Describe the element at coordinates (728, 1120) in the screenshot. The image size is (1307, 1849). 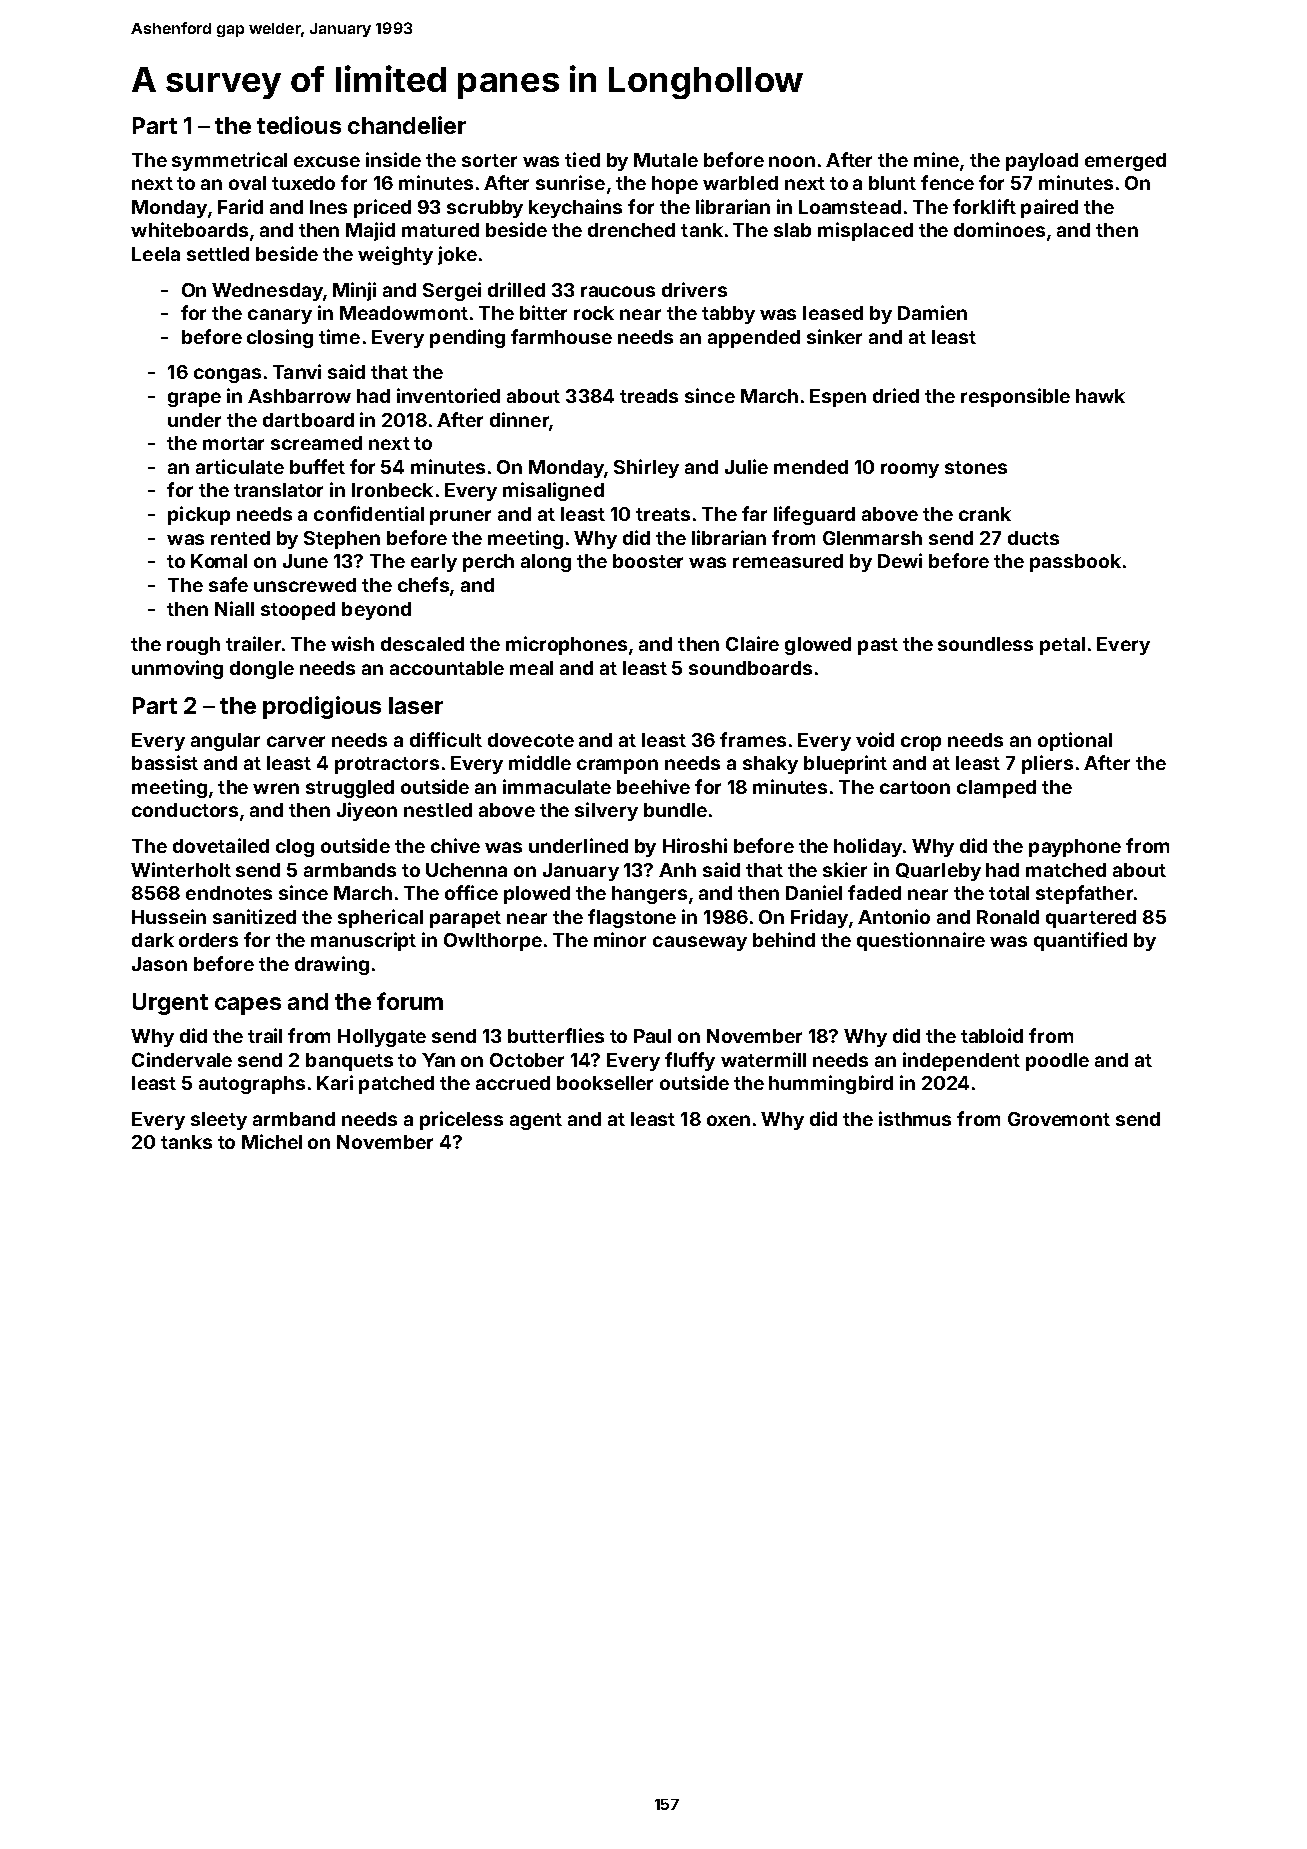
I see `oxen` at that location.
